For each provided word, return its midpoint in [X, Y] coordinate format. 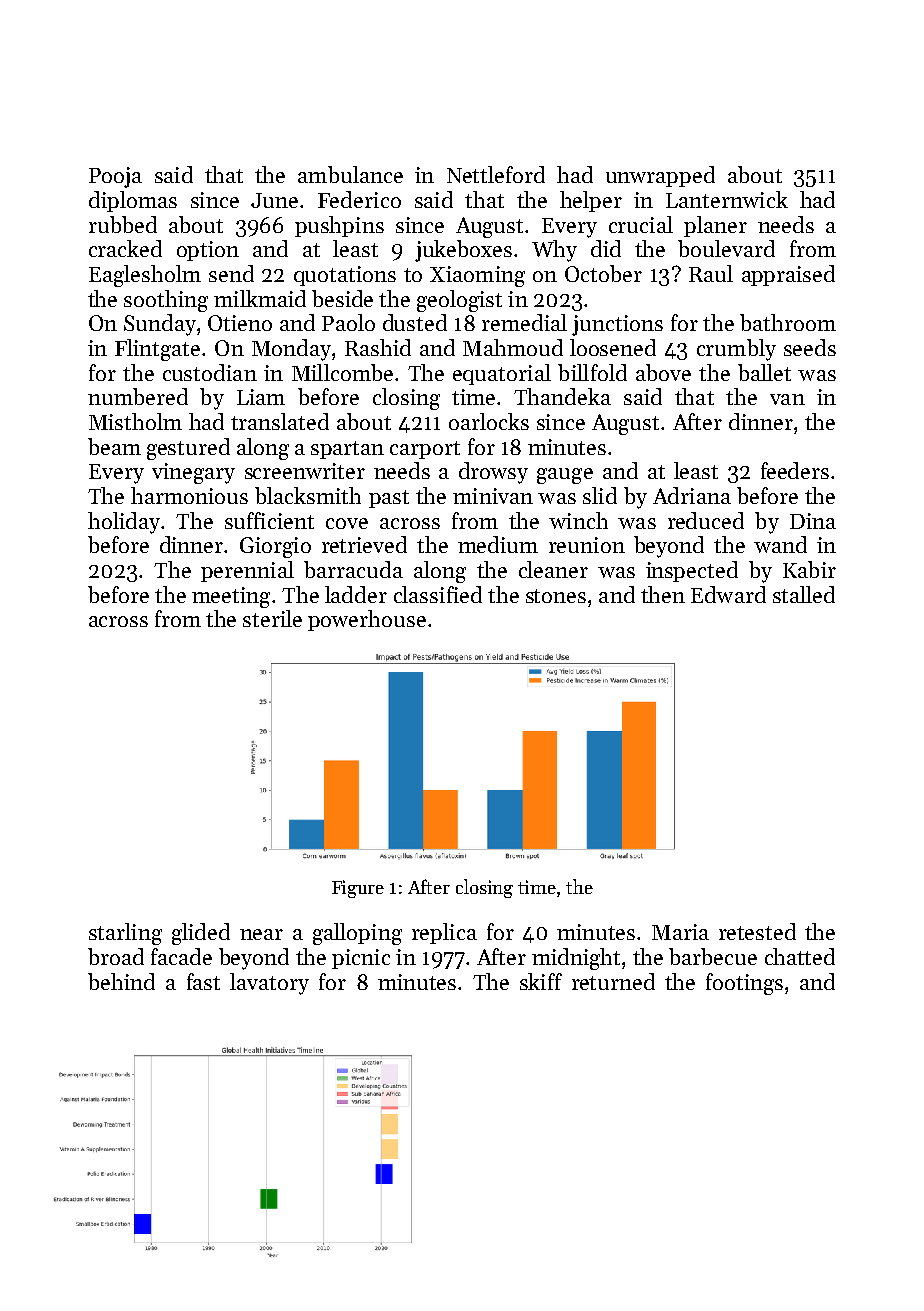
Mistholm [135, 421]
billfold [592, 372]
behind [121, 981]
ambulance [350, 174]
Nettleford [496, 174]
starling [125, 934]
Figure [358, 889]
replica [444, 933]
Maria [680, 932]
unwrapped [660, 176]
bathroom [788, 322]
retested [757, 931]
